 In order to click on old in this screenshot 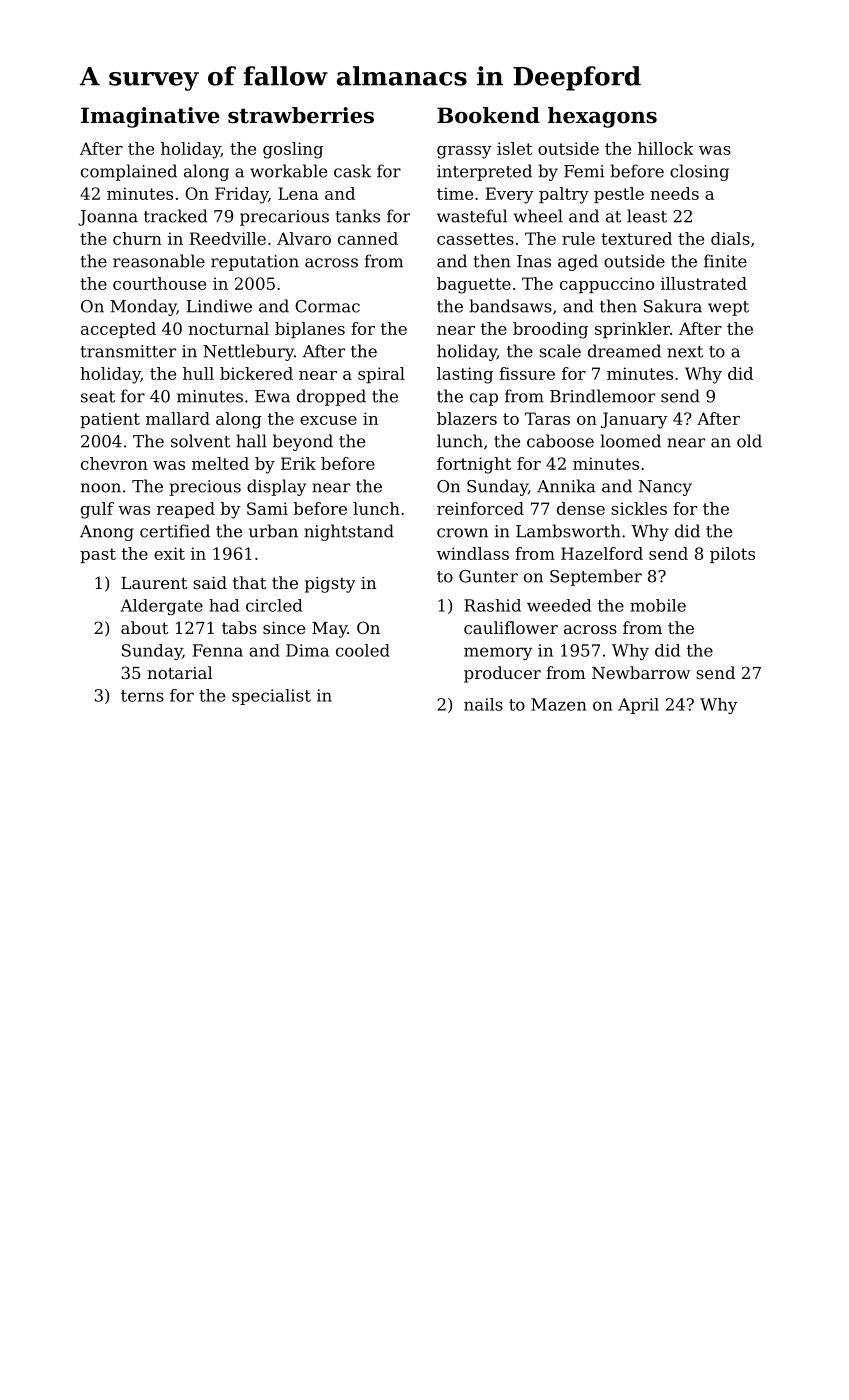, I will do `click(749, 441)`.
